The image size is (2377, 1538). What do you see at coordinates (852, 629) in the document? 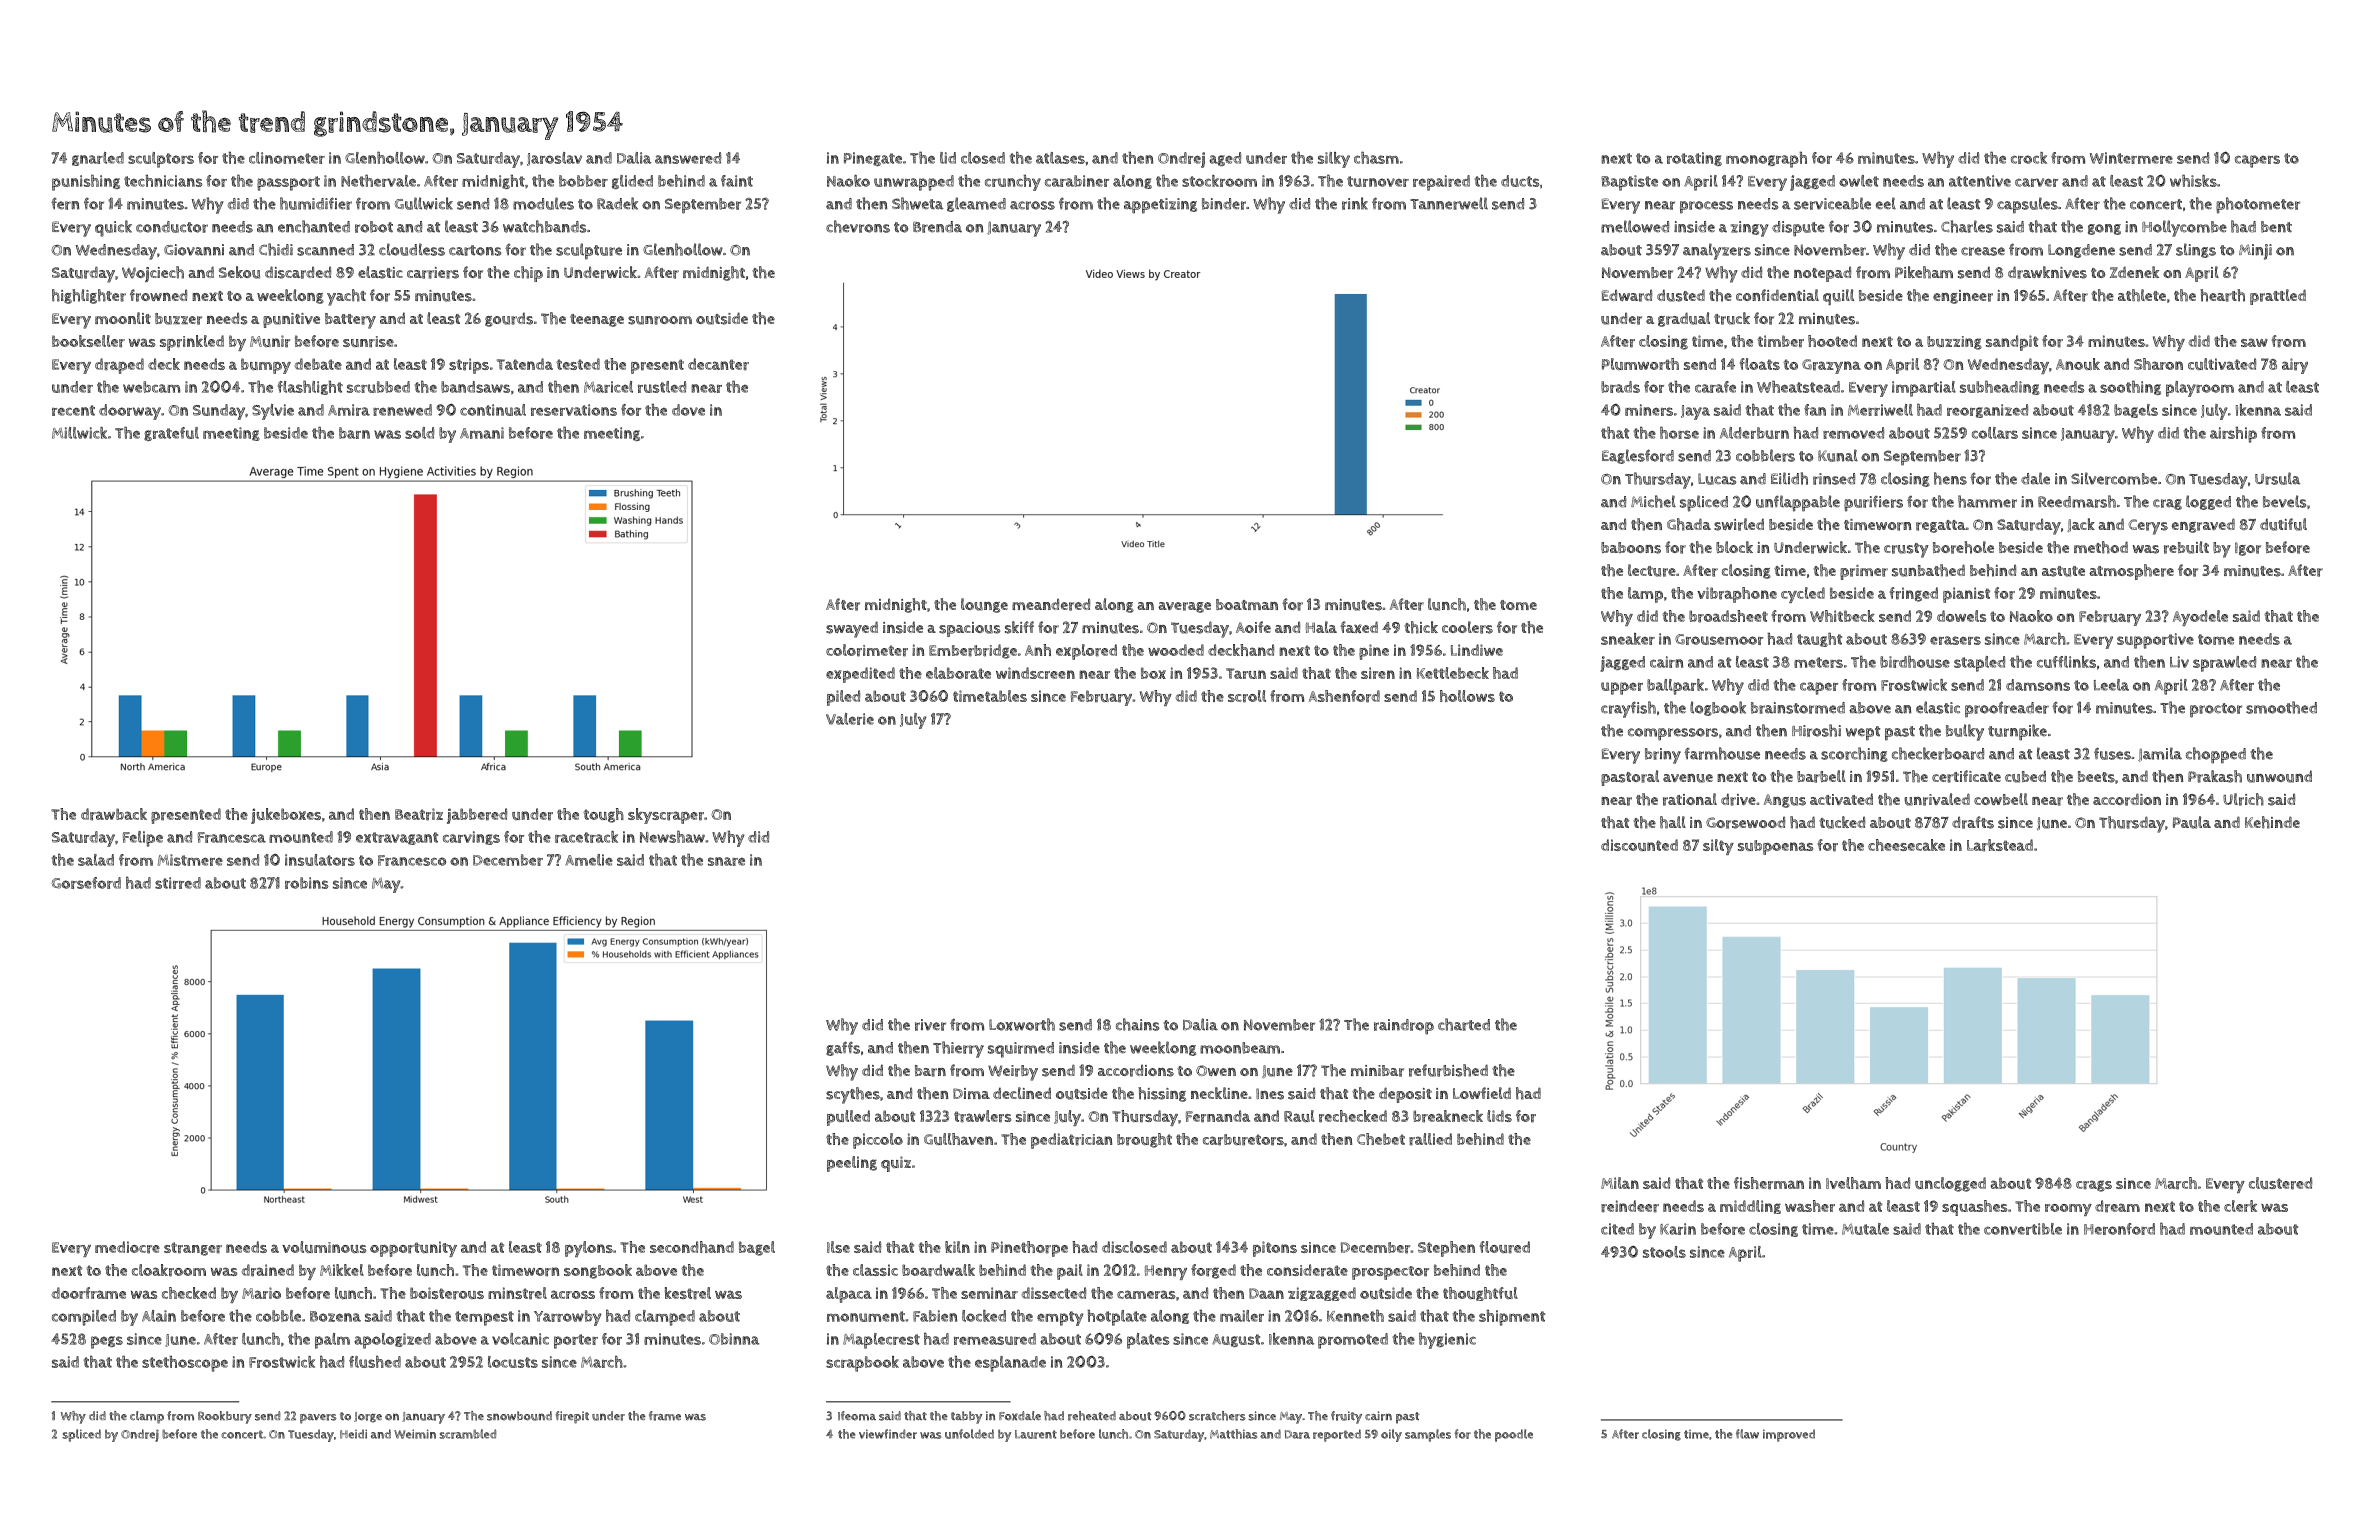
I see `swayed` at bounding box center [852, 629].
